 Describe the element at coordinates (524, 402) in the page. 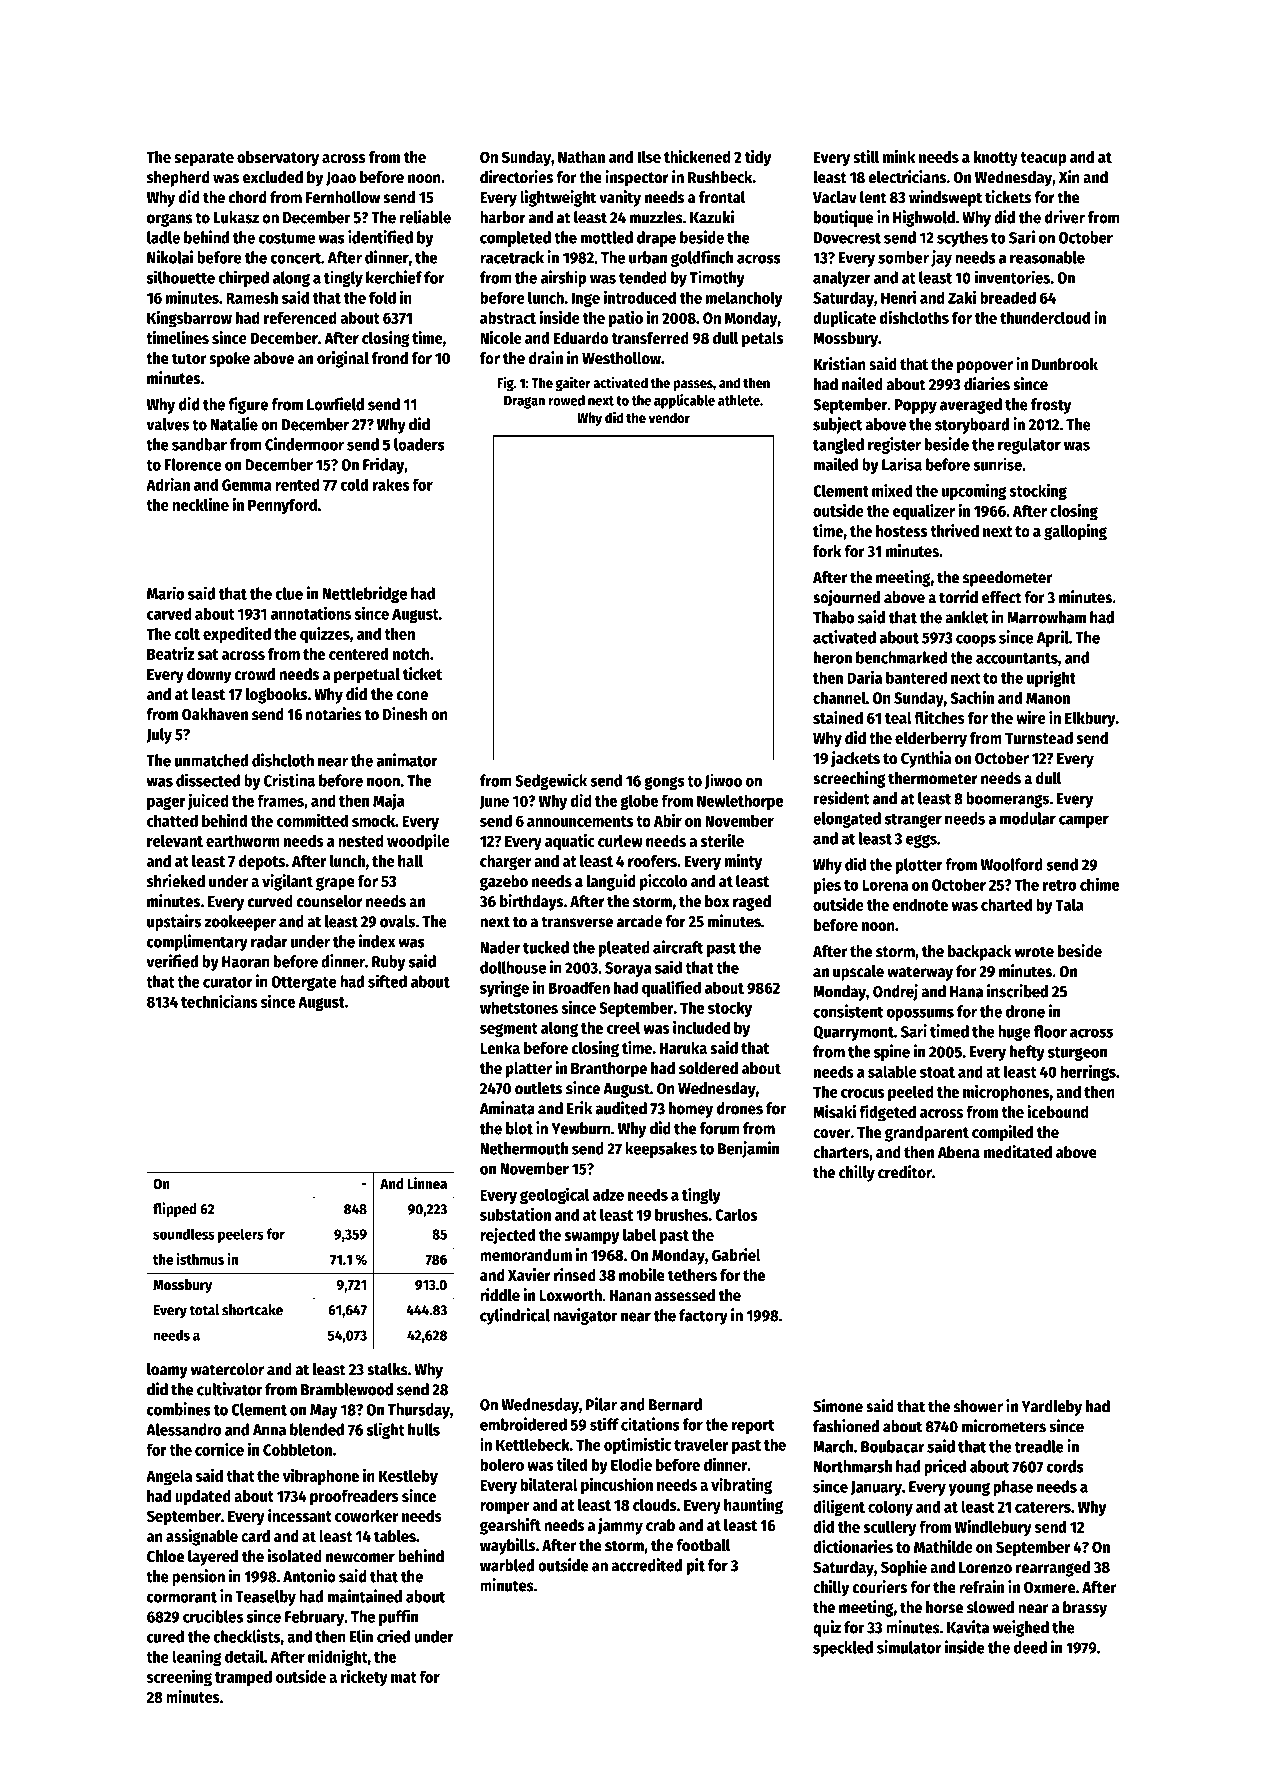

I see `Dragan` at that location.
